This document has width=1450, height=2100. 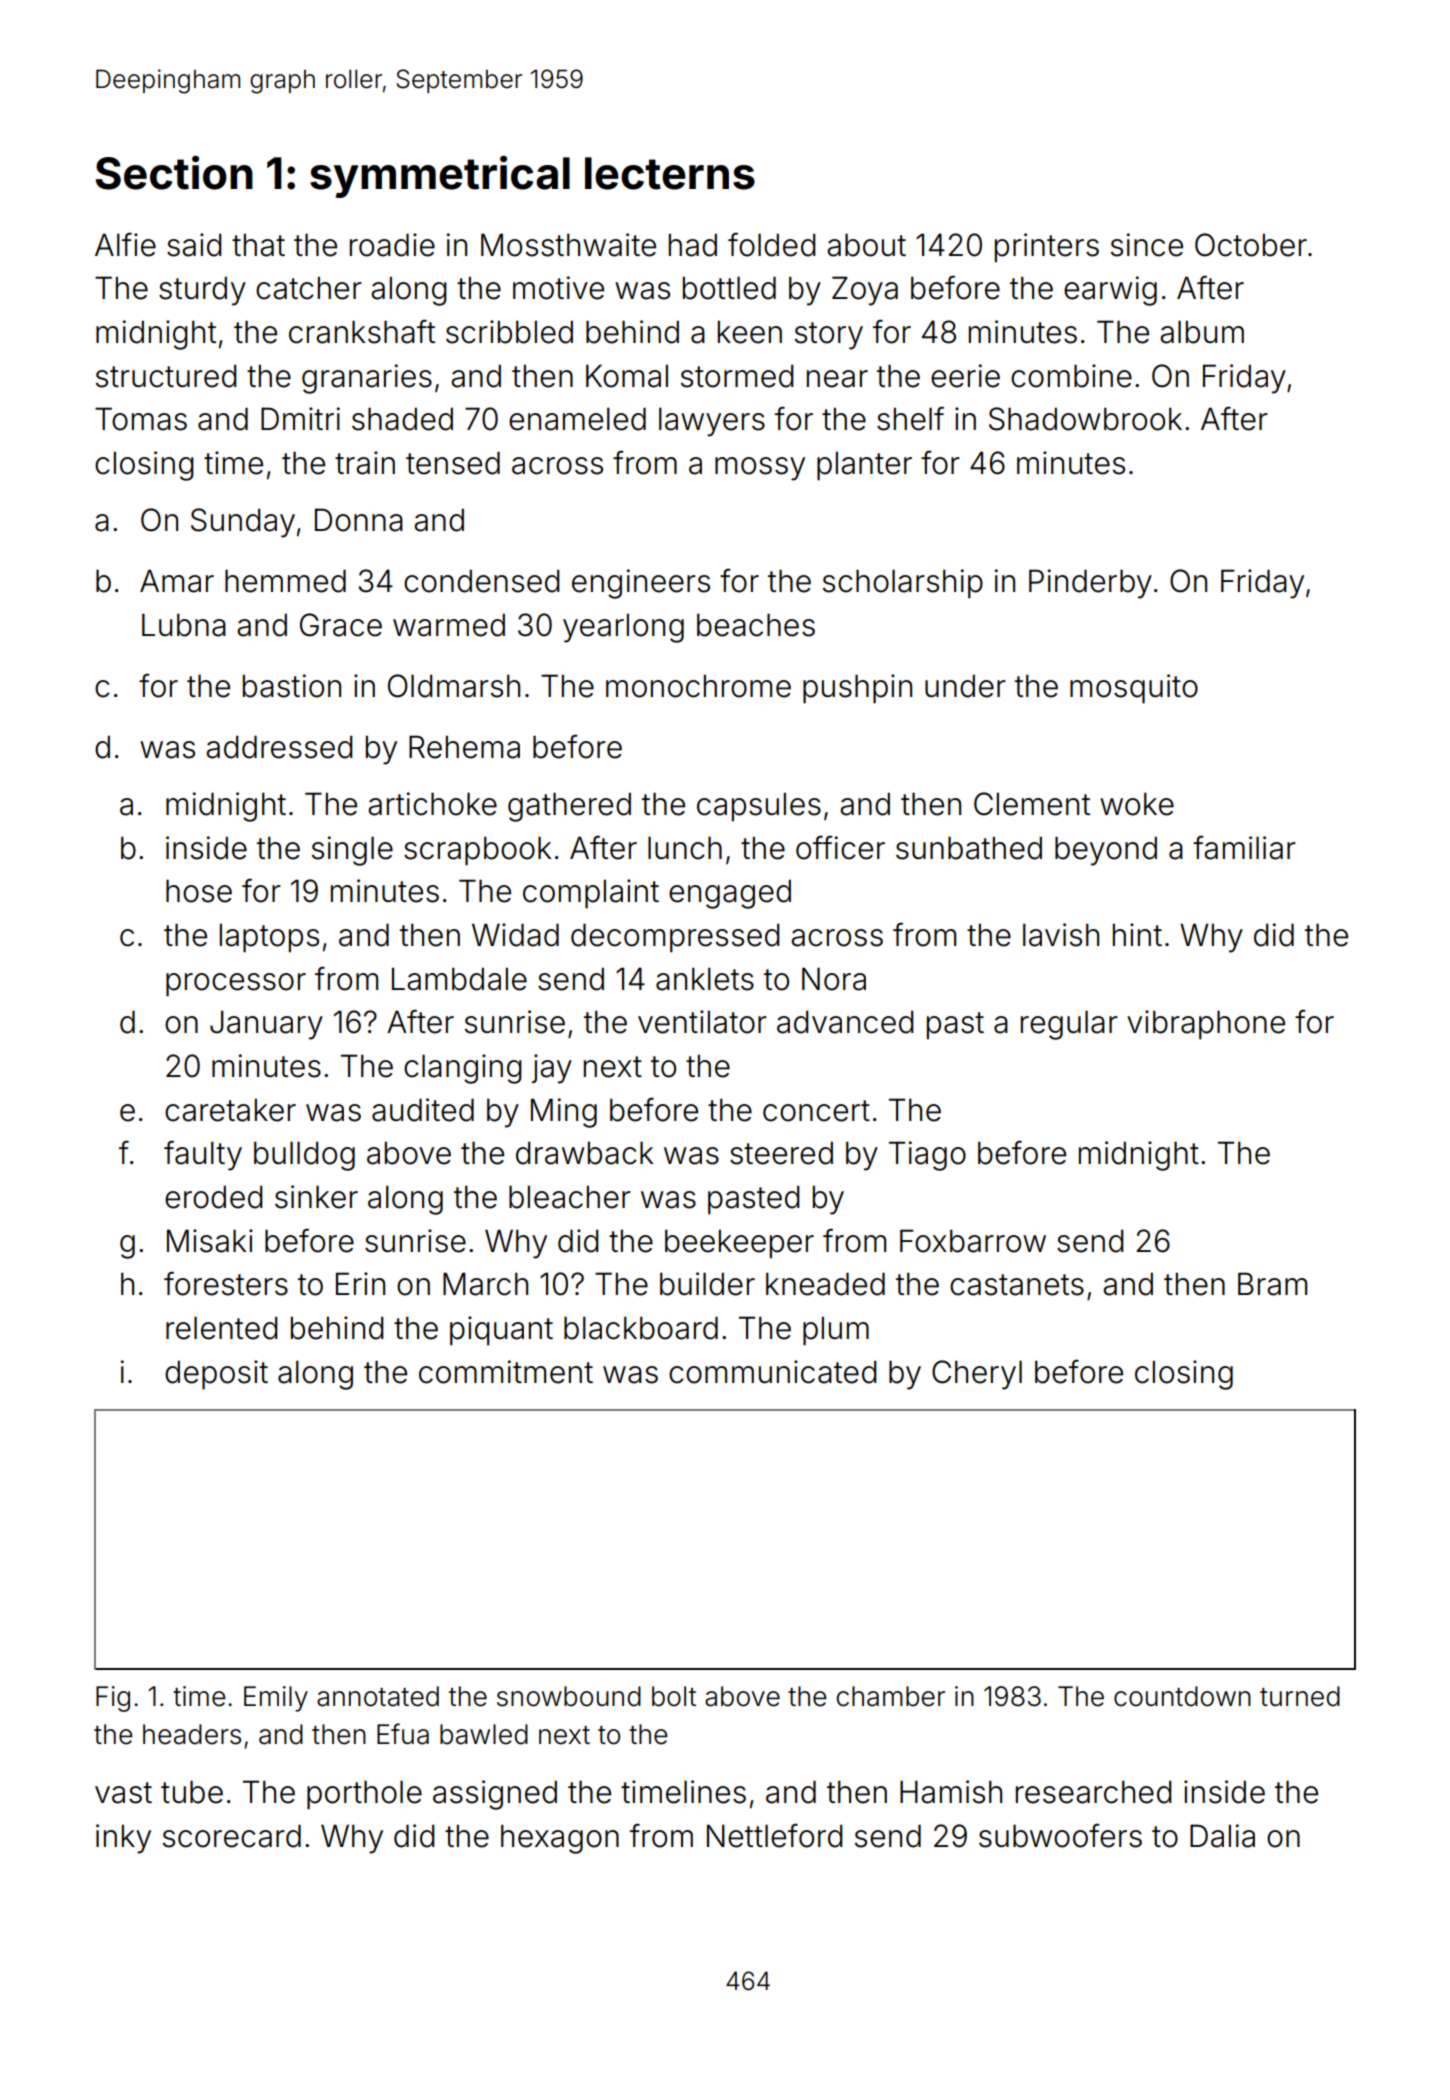 What do you see at coordinates (113, 1699) in the document?
I see `Fig` at bounding box center [113, 1699].
